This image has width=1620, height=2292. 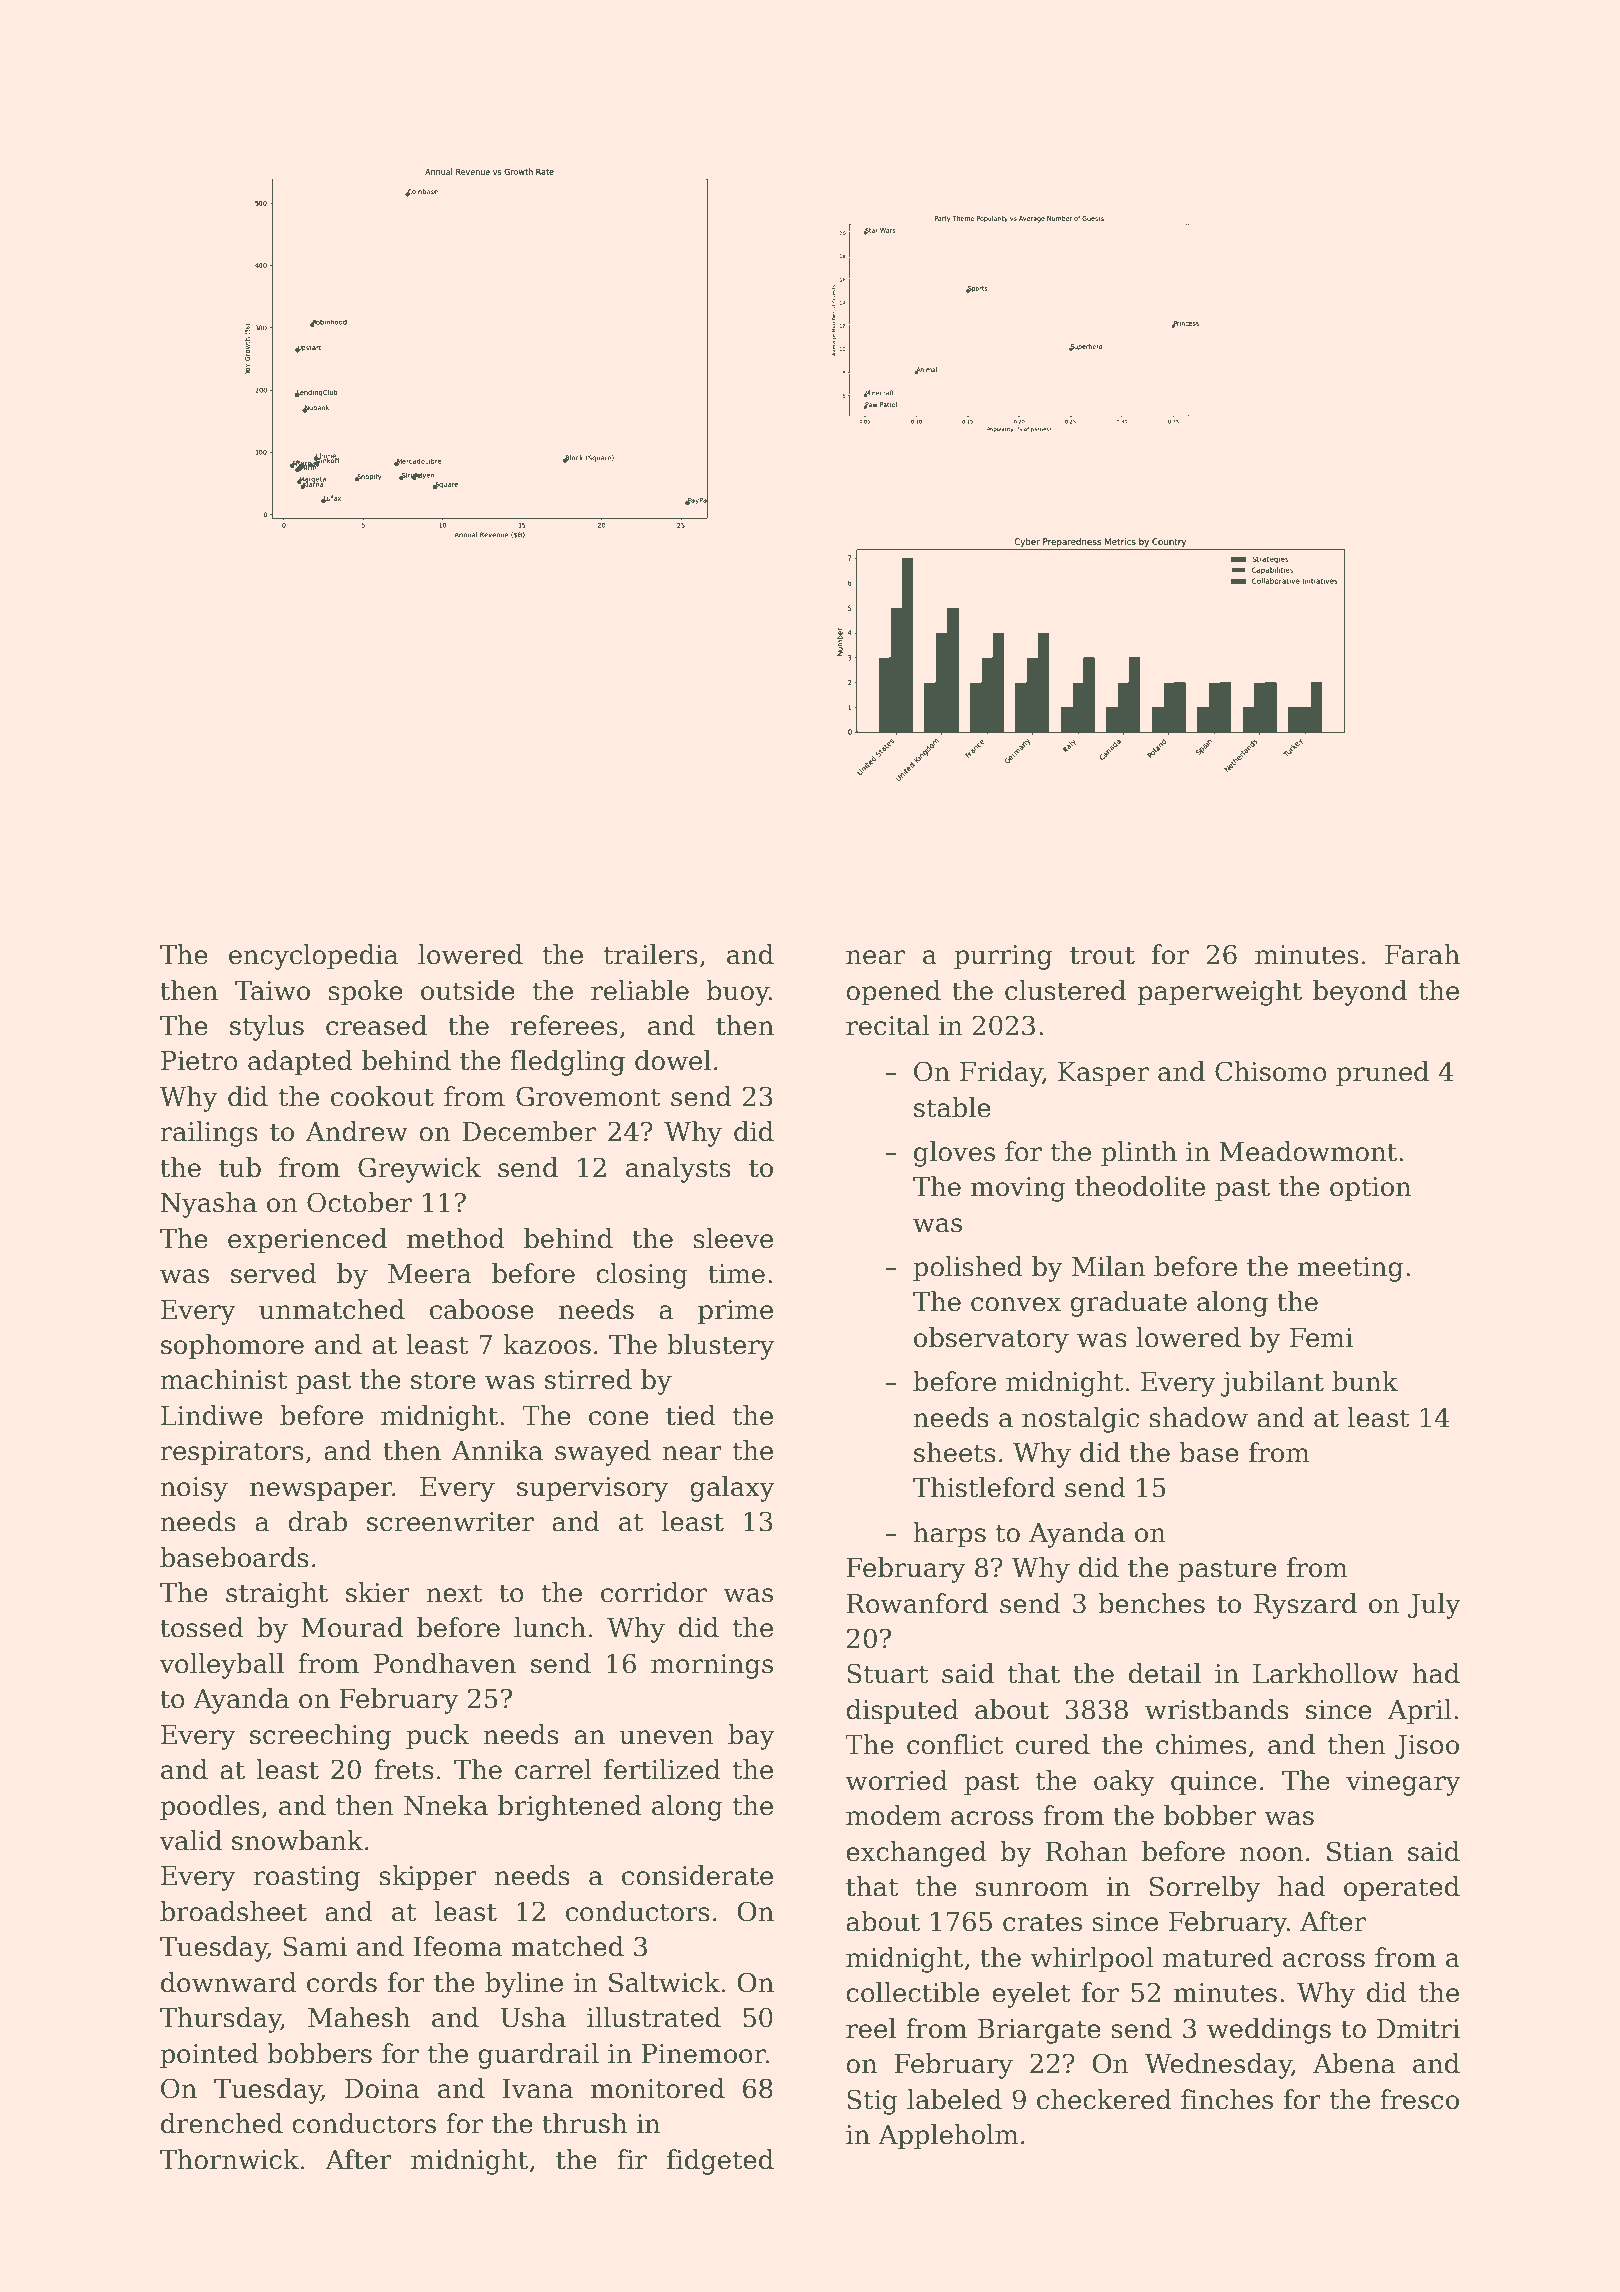 I want to click on Sorrelby, so click(x=1205, y=1889).
